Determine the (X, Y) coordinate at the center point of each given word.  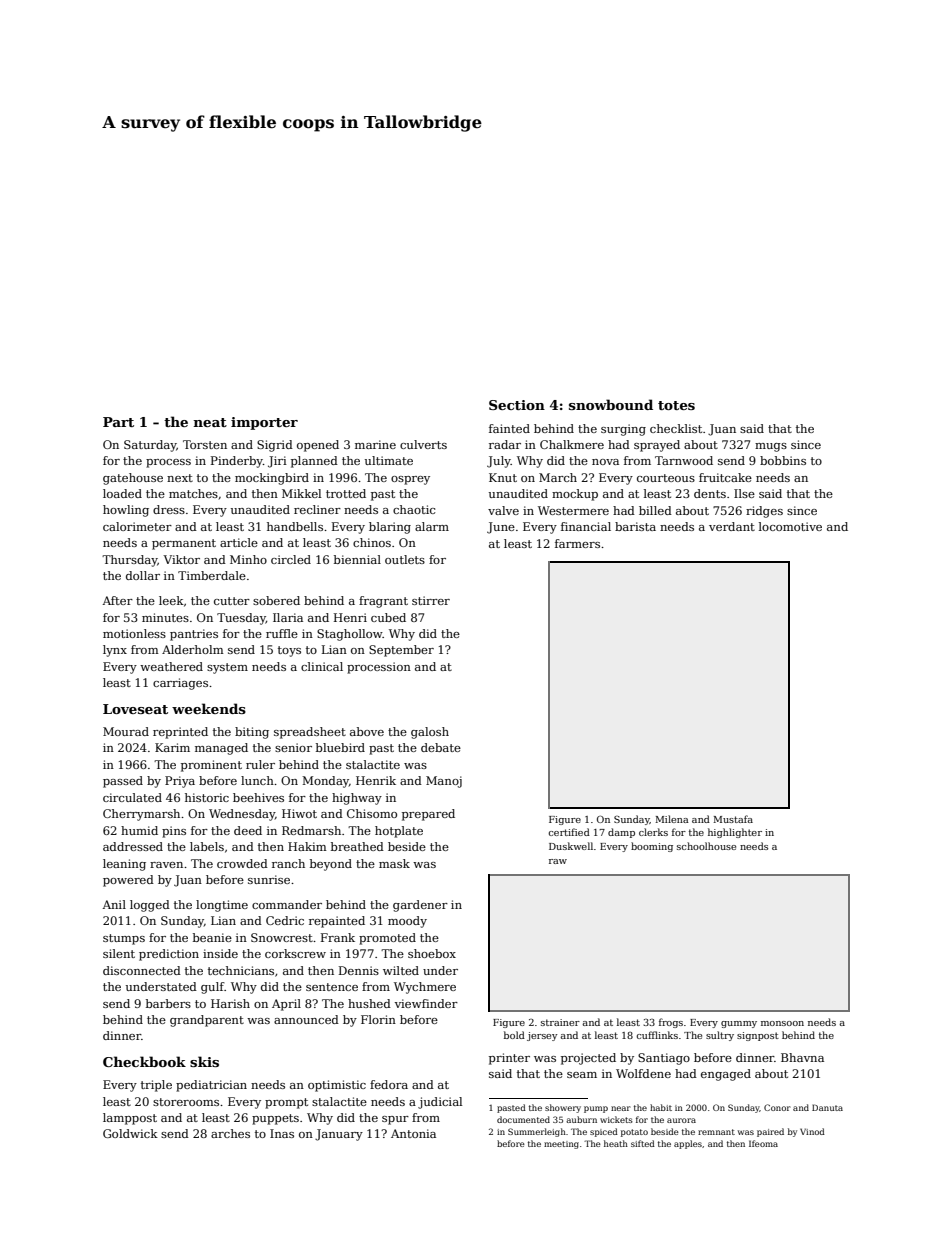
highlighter (735, 833)
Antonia (413, 1133)
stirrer (431, 600)
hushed (369, 1003)
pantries (194, 635)
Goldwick (130, 1133)
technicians (241, 970)
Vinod (812, 1131)
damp (621, 833)
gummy (739, 1024)
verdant (732, 526)
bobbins (783, 460)
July (499, 462)
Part (118, 422)
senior (293, 747)
